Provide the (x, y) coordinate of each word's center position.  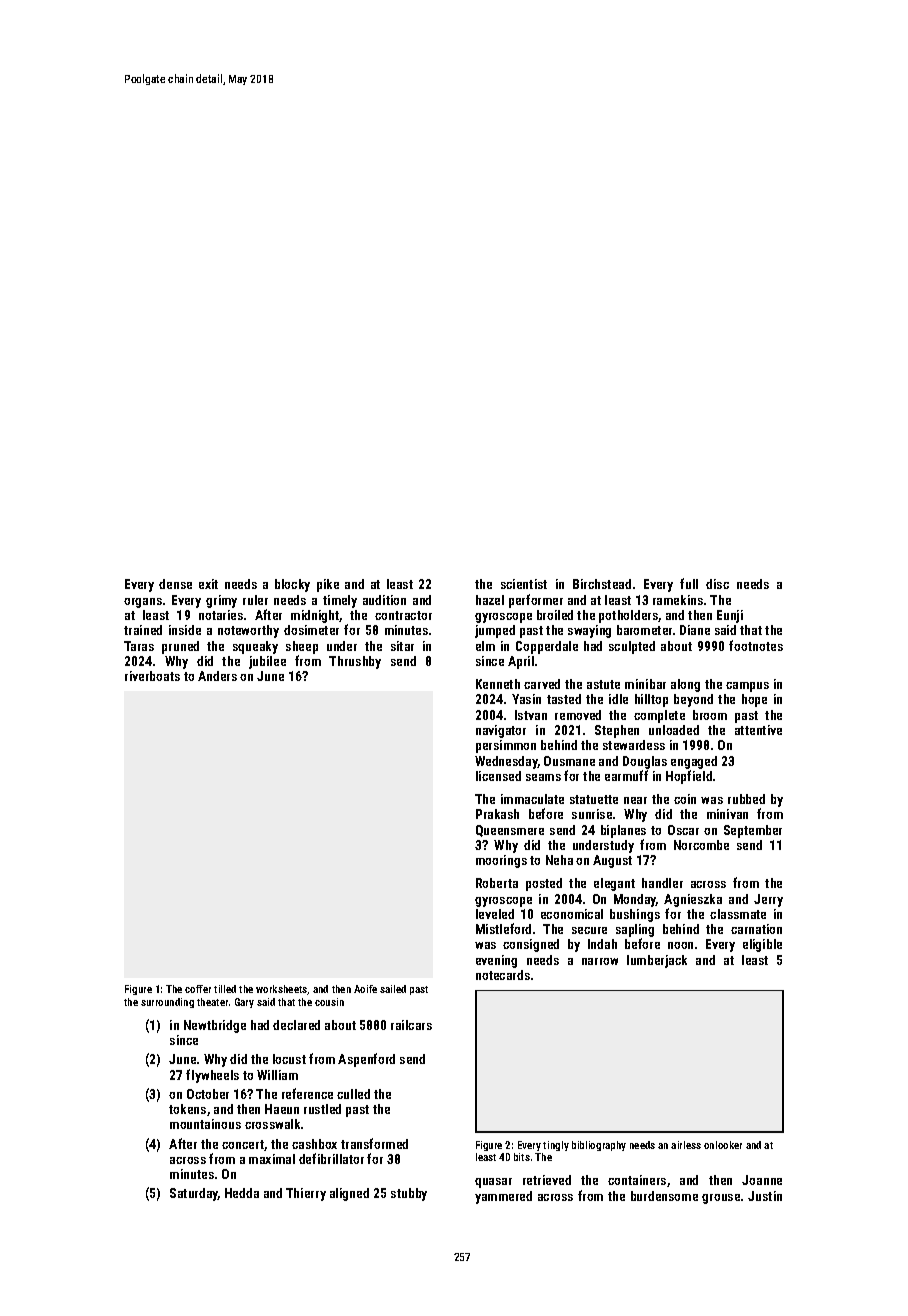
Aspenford (366, 1060)
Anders (217, 676)
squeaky (255, 647)
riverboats (152, 676)
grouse (721, 1199)
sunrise (592, 814)
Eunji (730, 616)
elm (485, 646)
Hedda (242, 1193)
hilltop (651, 700)
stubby (409, 1194)
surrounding (167, 1003)
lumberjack (657, 961)
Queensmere (510, 831)
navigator (501, 731)
